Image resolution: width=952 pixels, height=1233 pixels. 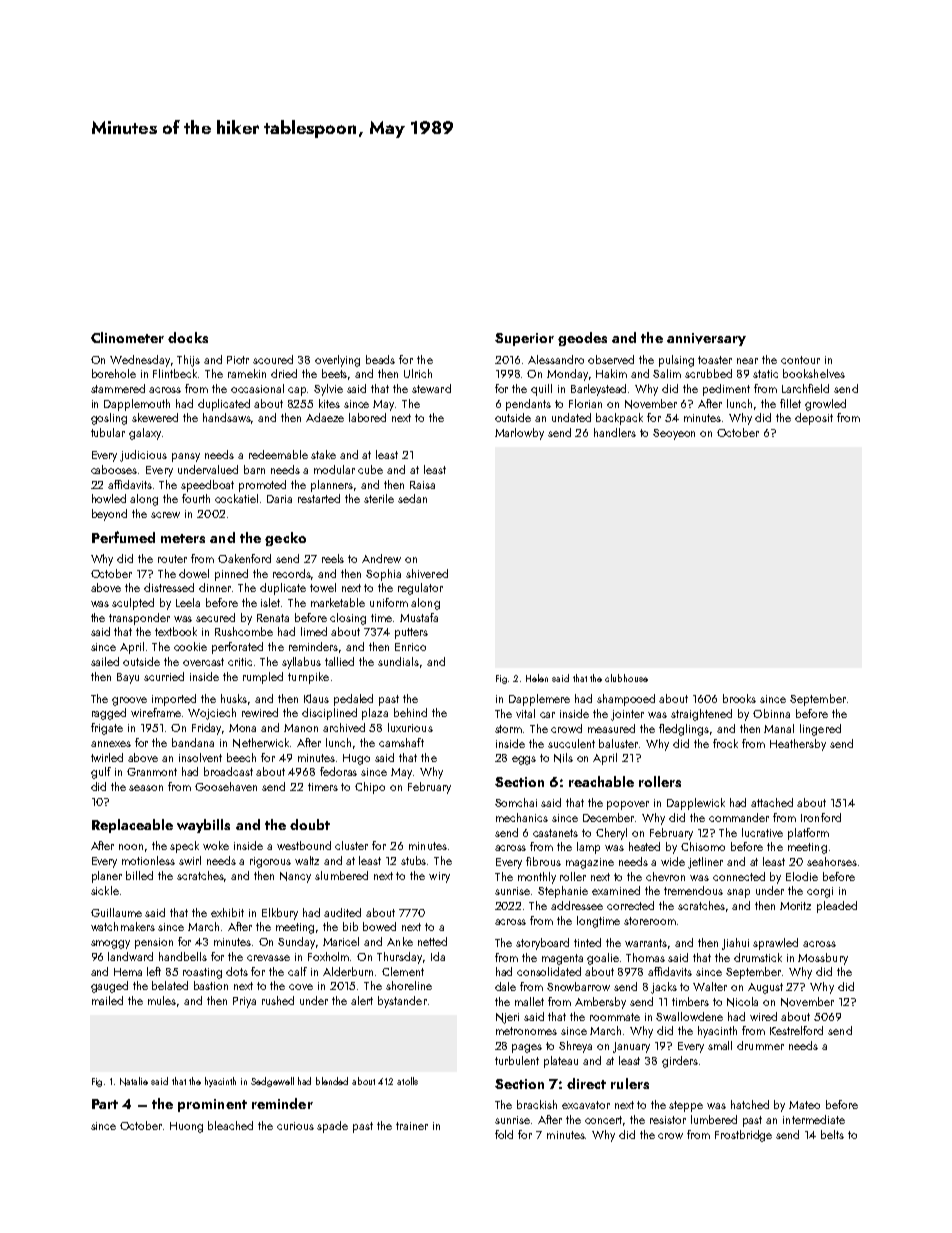 I want to click on Replaceable, so click(x=132, y=826).
